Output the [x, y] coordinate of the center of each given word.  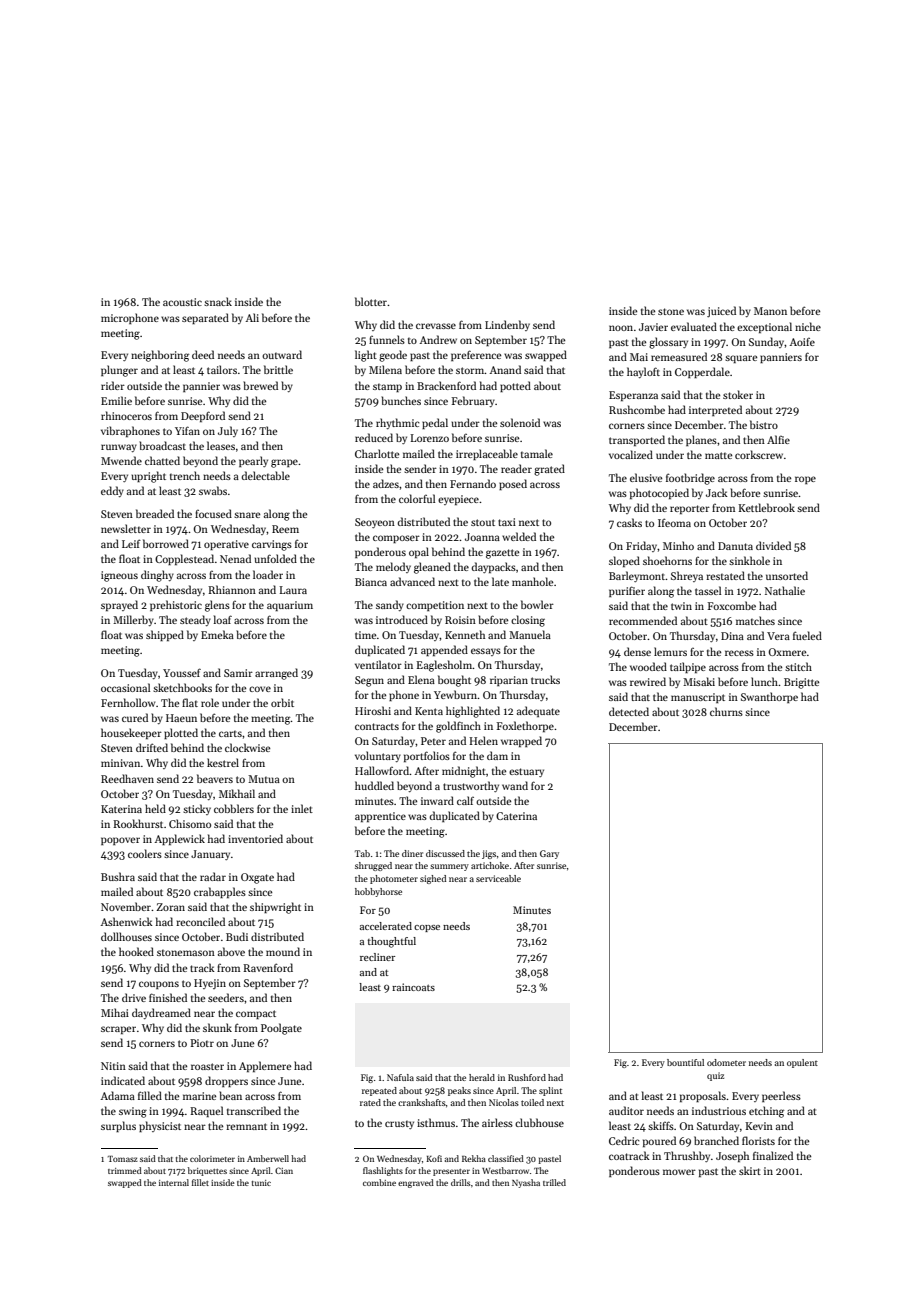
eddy [112, 491]
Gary [549, 854]
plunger [119, 371]
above [231, 951]
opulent [802, 1063]
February [473, 401]
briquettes [207, 1171]
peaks [459, 1091]
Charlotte [377, 453]
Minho [678, 545]
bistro [764, 424]
